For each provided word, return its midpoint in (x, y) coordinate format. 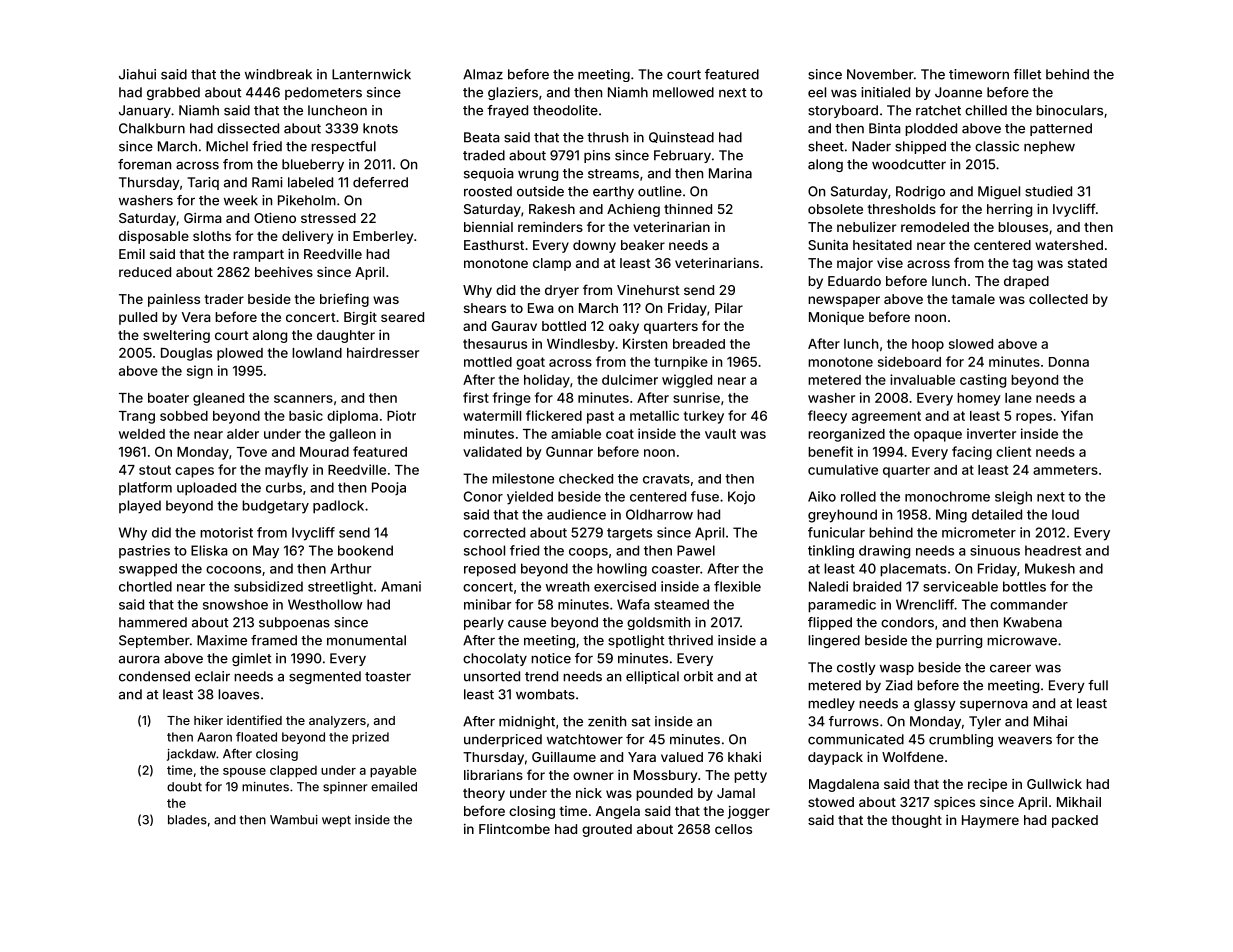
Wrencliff (925, 604)
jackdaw (191, 755)
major (855, 264)
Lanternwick (371, 74)
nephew (1049, 147)
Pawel (696, 550)
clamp (552, 264)
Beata (482, 137)
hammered (153, 622)
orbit (698, 676)
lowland (317, 353)
